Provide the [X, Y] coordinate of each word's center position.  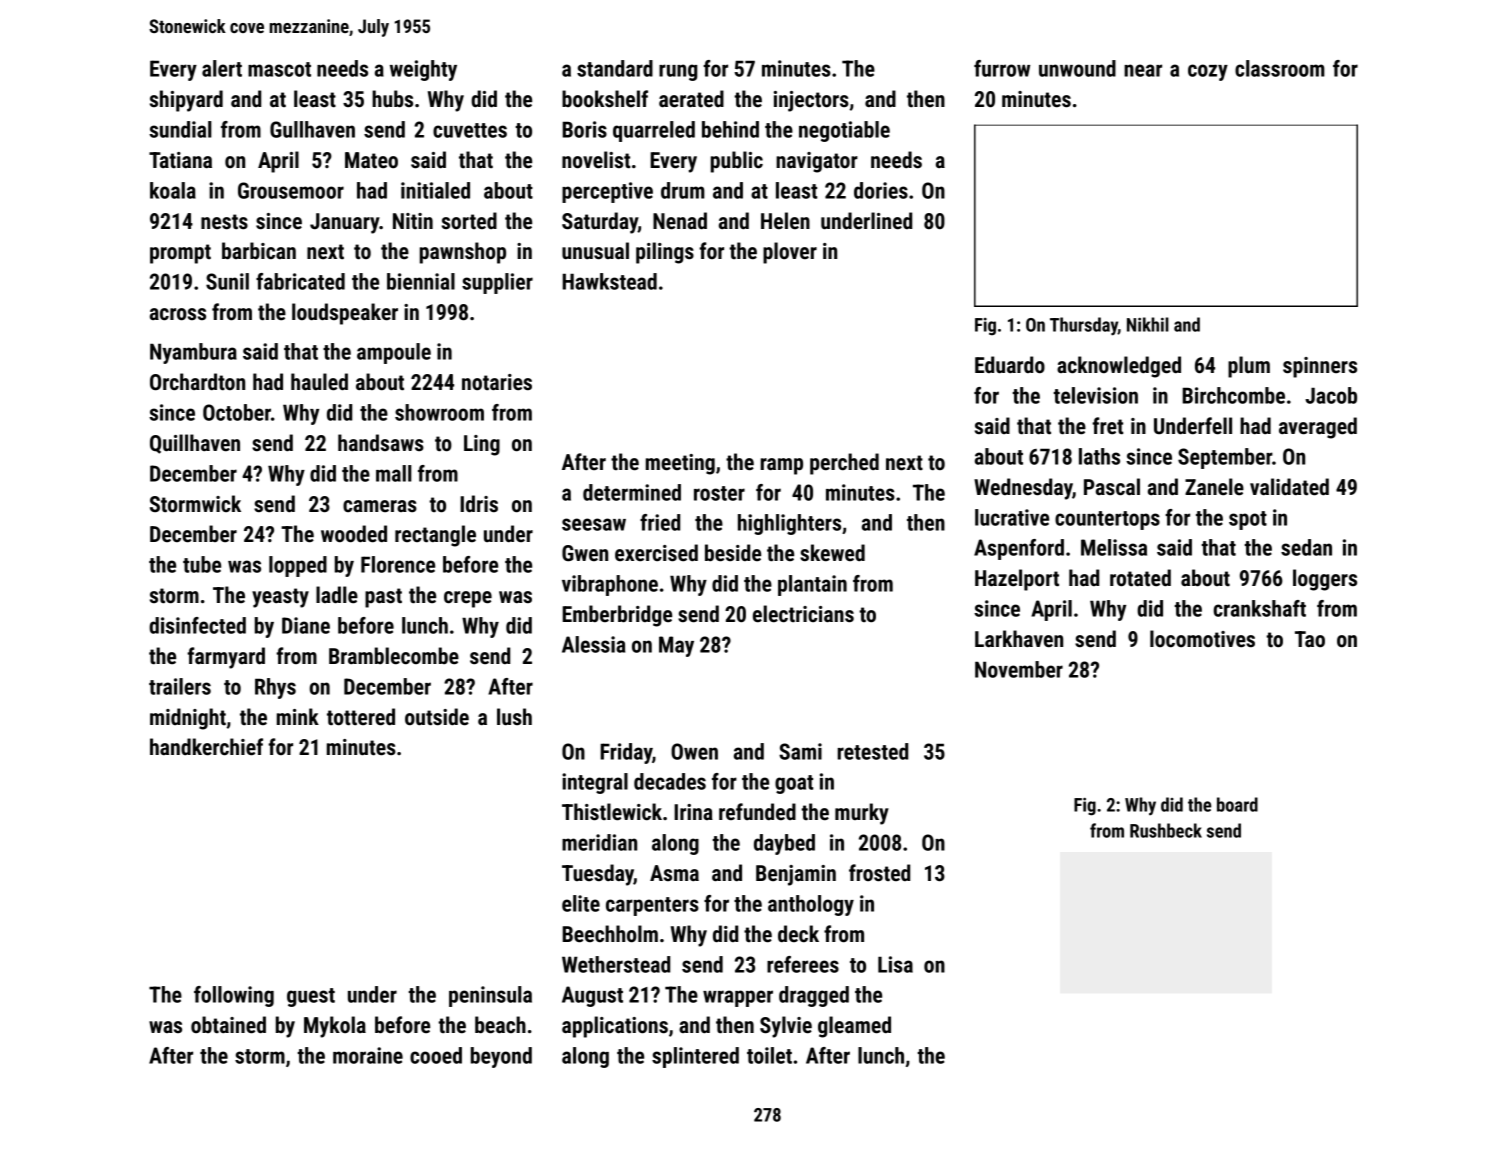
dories [881, 190]
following [234, 996]
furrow [1002, 68]
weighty [423, 70]
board [1237, 804]
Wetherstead [616, 964]
